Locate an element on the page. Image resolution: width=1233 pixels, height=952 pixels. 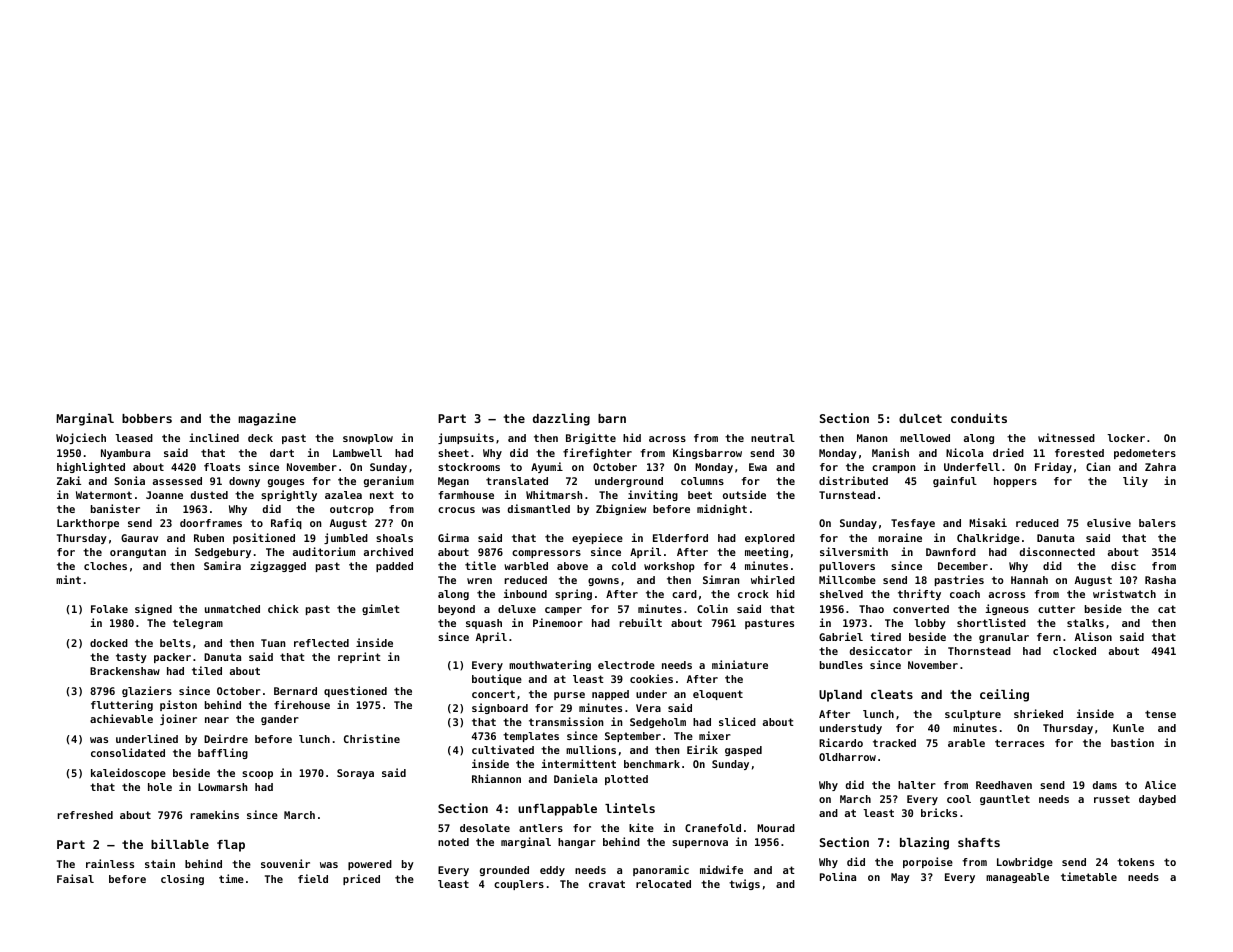
panoramic is located at coordinates (661, 870).
